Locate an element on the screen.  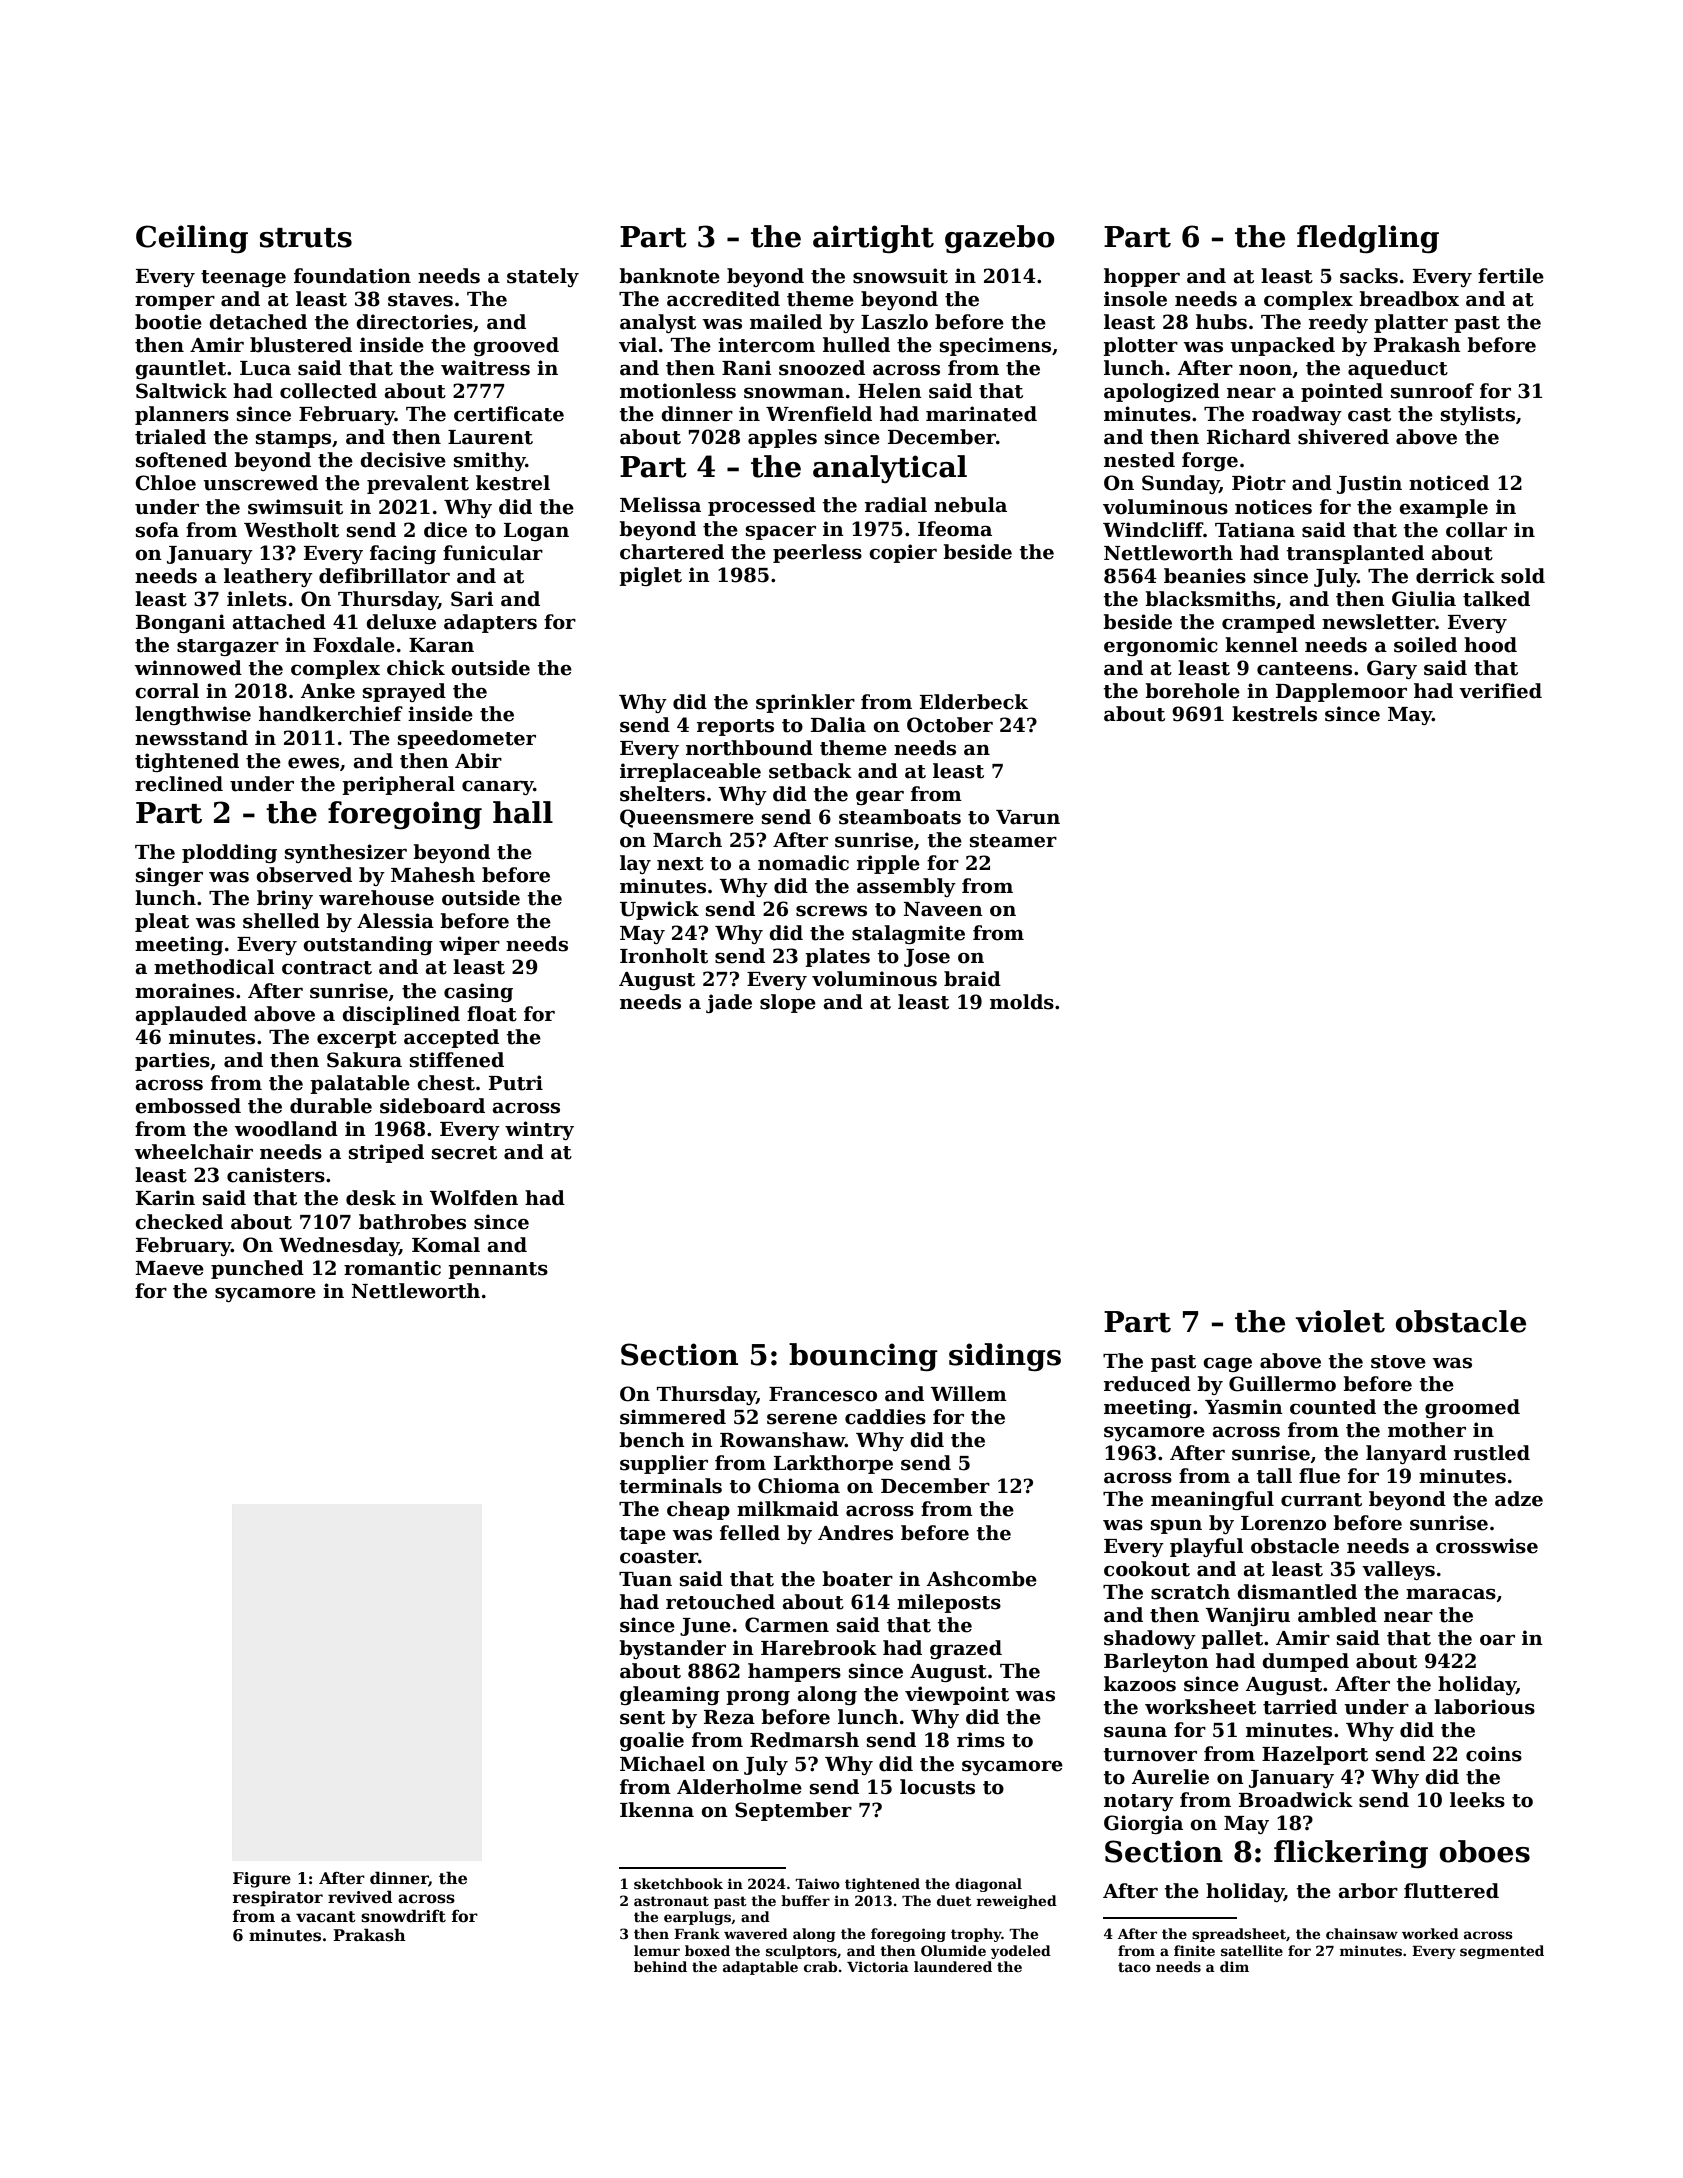
Figure is located at coordinates (262, 1880).
